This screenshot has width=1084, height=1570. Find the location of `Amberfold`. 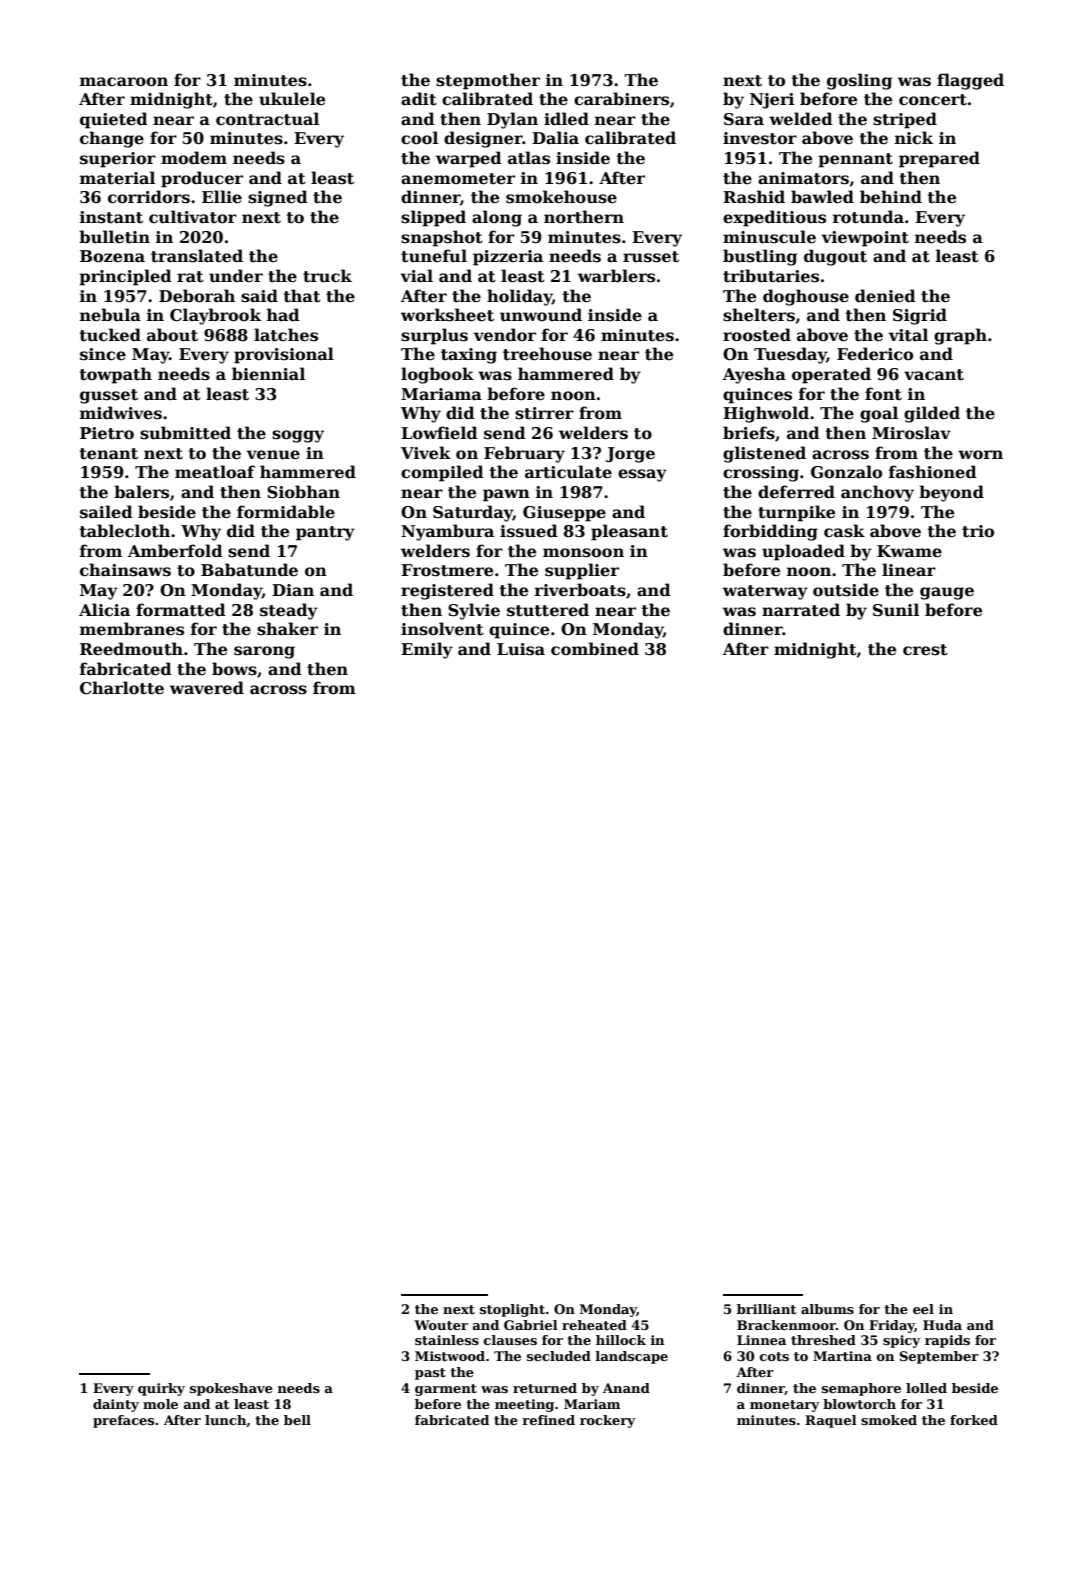

Amberfold is located at coordinates (175, 551).
